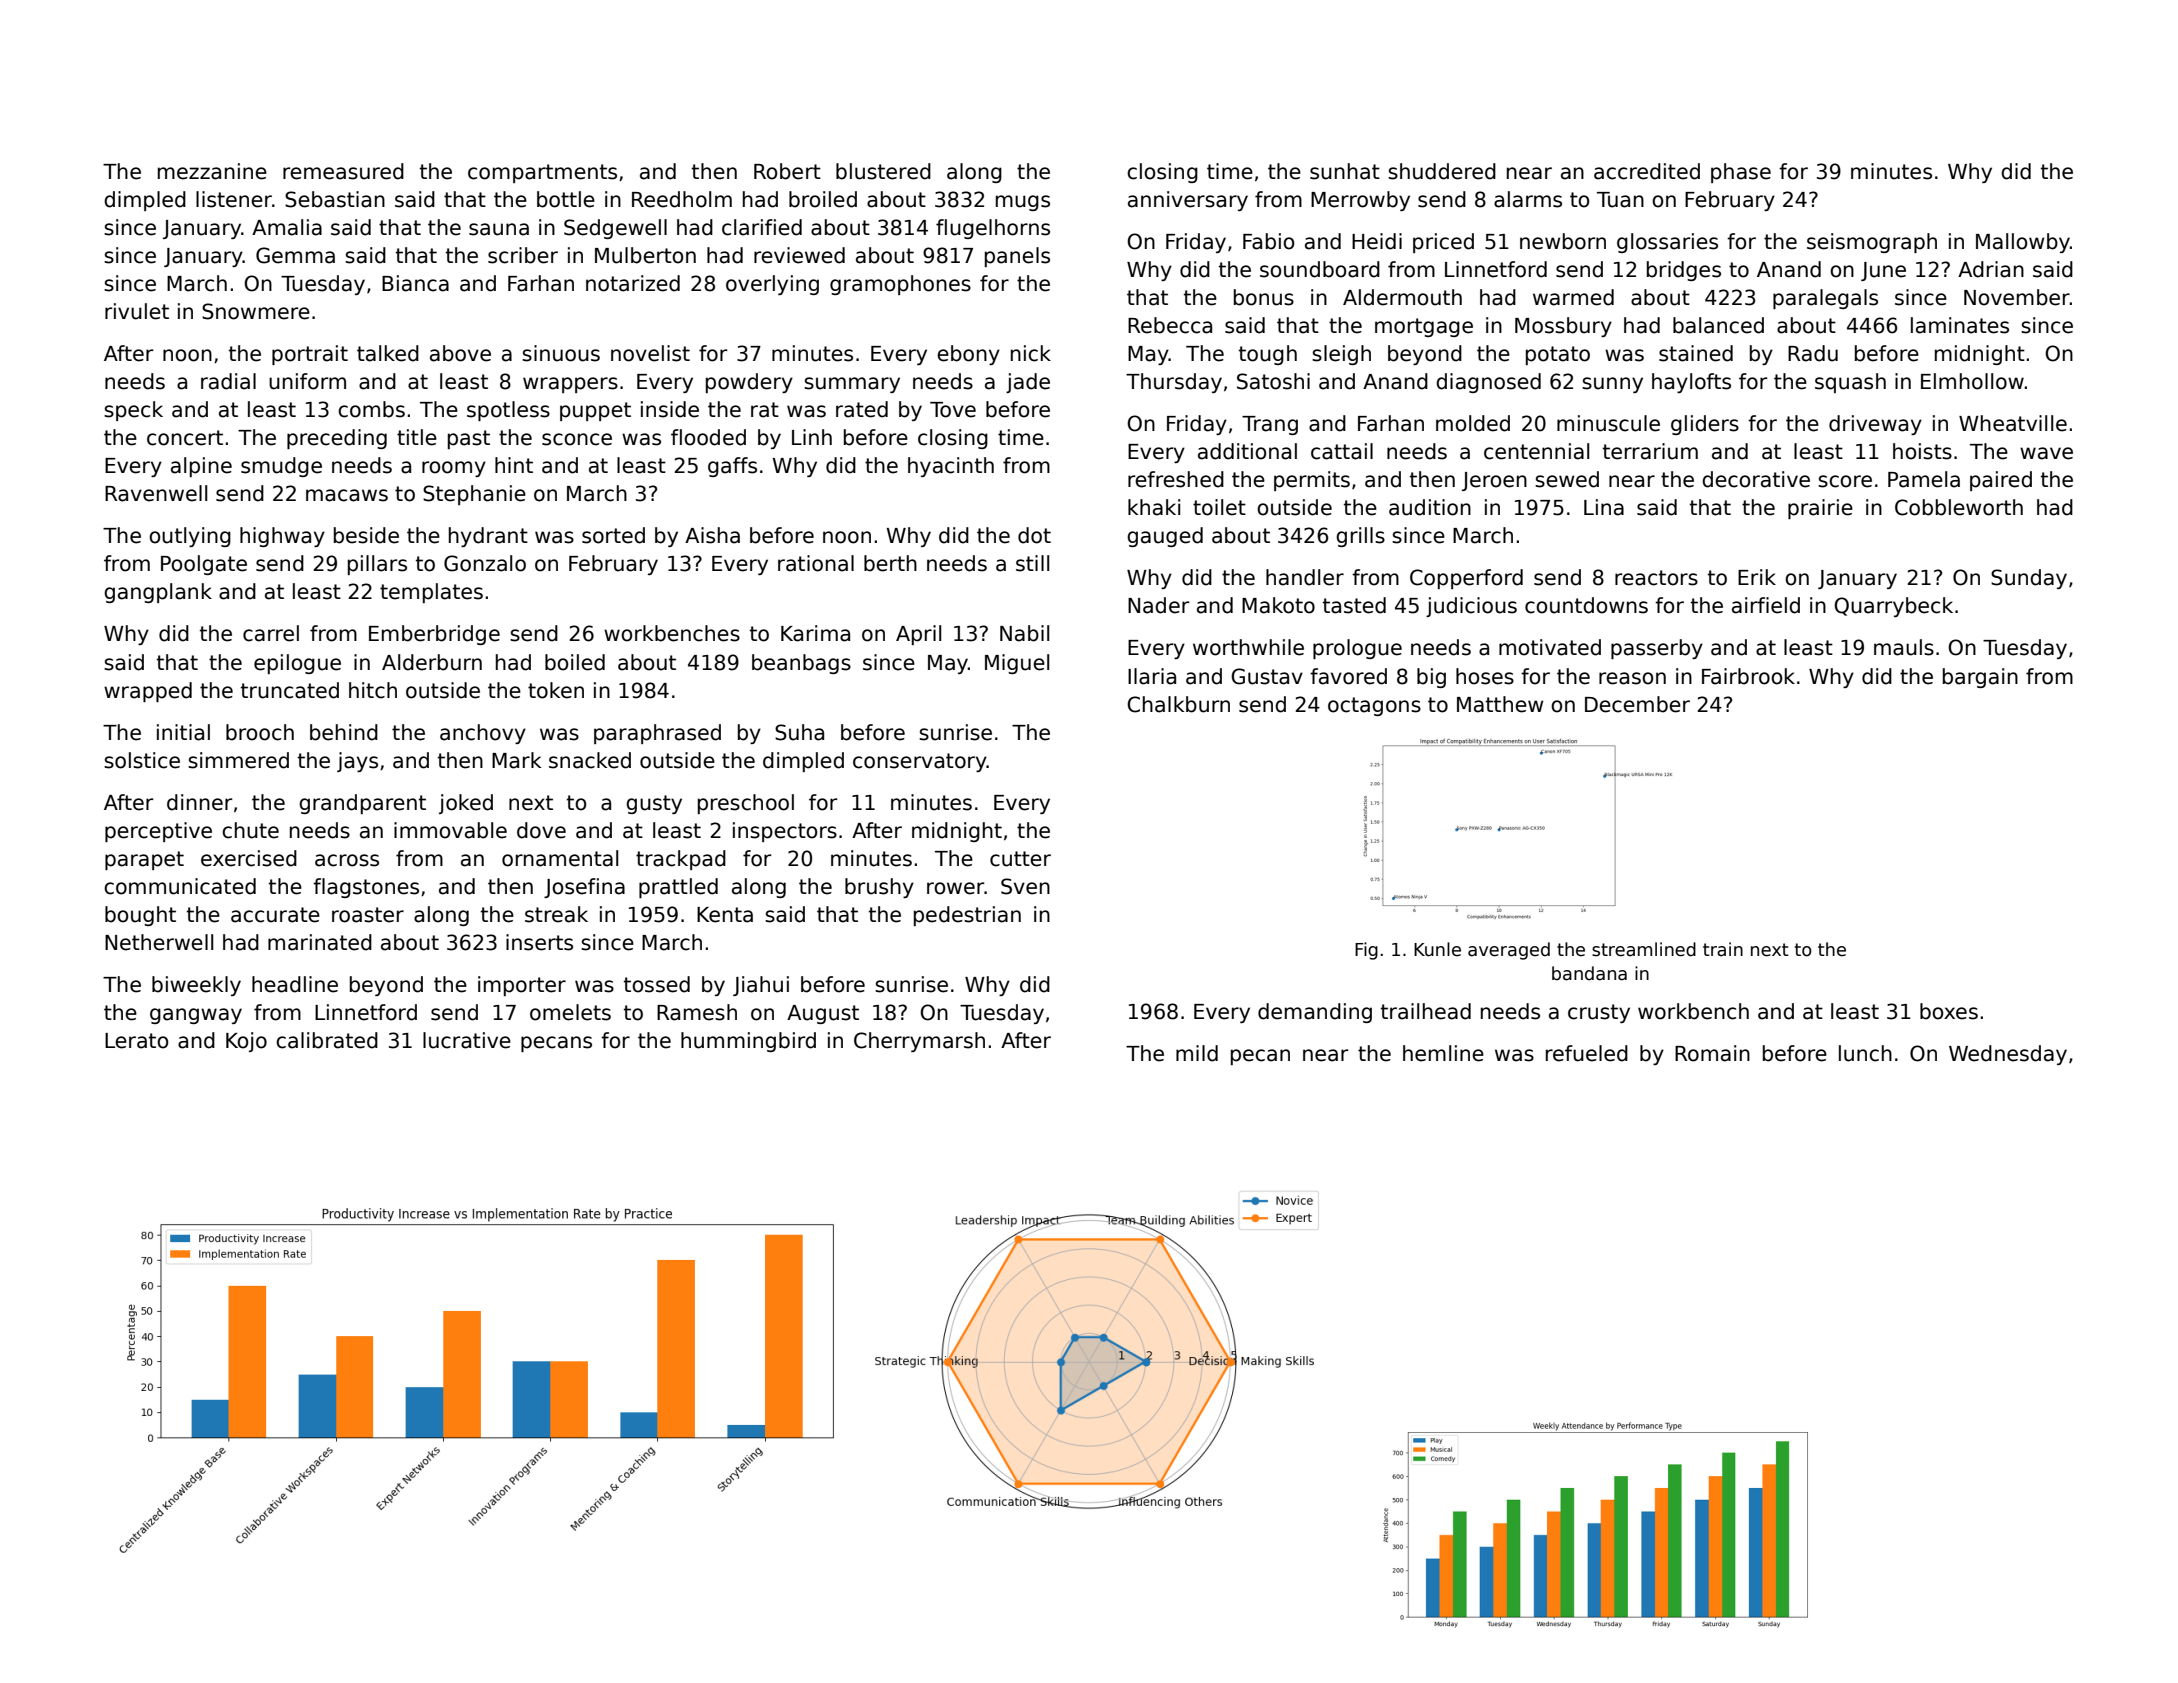 The image size is (2178, 1683). I want to click on compartments, so click(542, 173).
